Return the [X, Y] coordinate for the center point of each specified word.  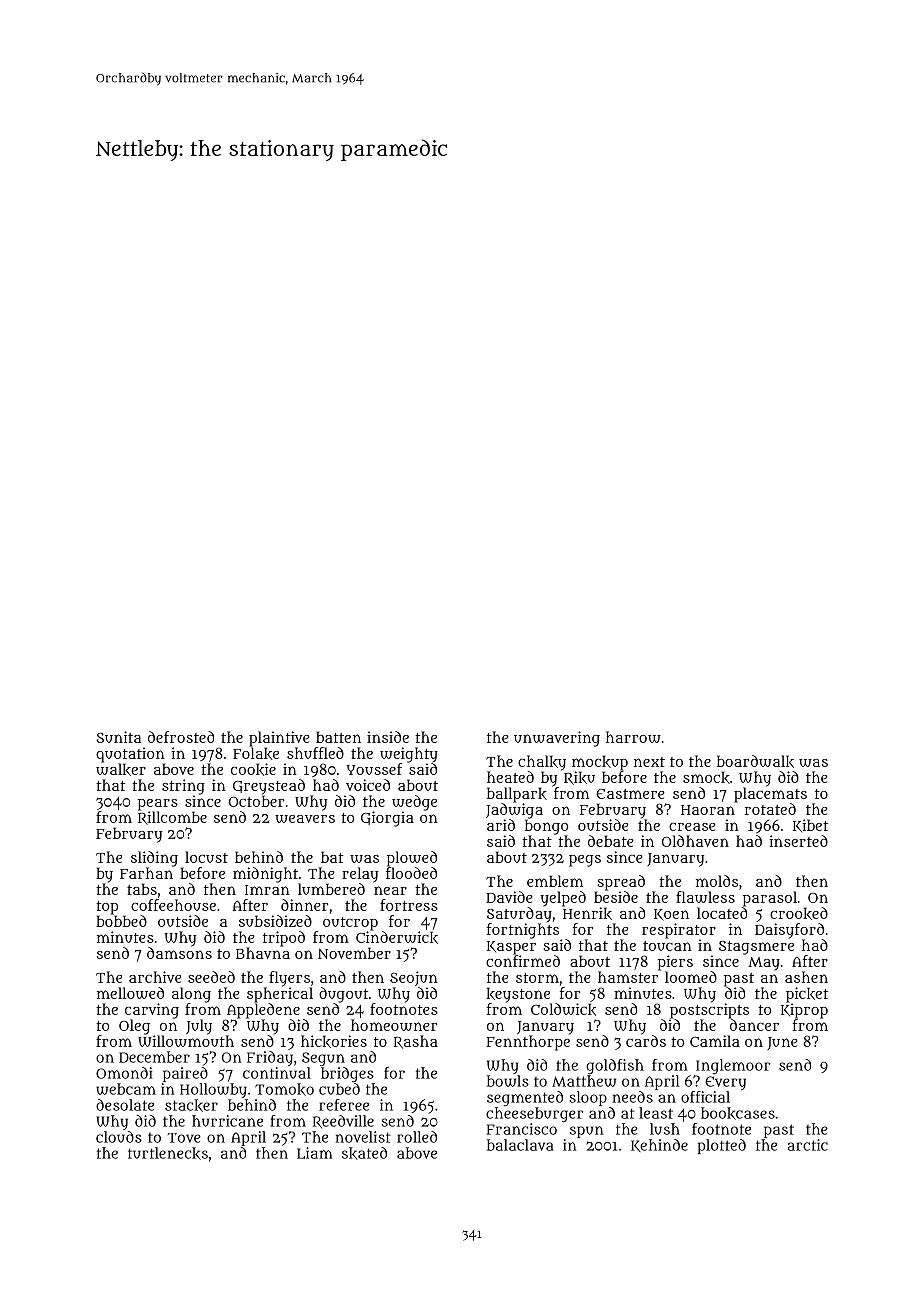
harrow [633, 737]
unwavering [557, 739]
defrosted [181, 737]
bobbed [121, 921]
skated [364, 1153]
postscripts [709, 1011]
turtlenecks [168, 1153]
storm [537, 978]
